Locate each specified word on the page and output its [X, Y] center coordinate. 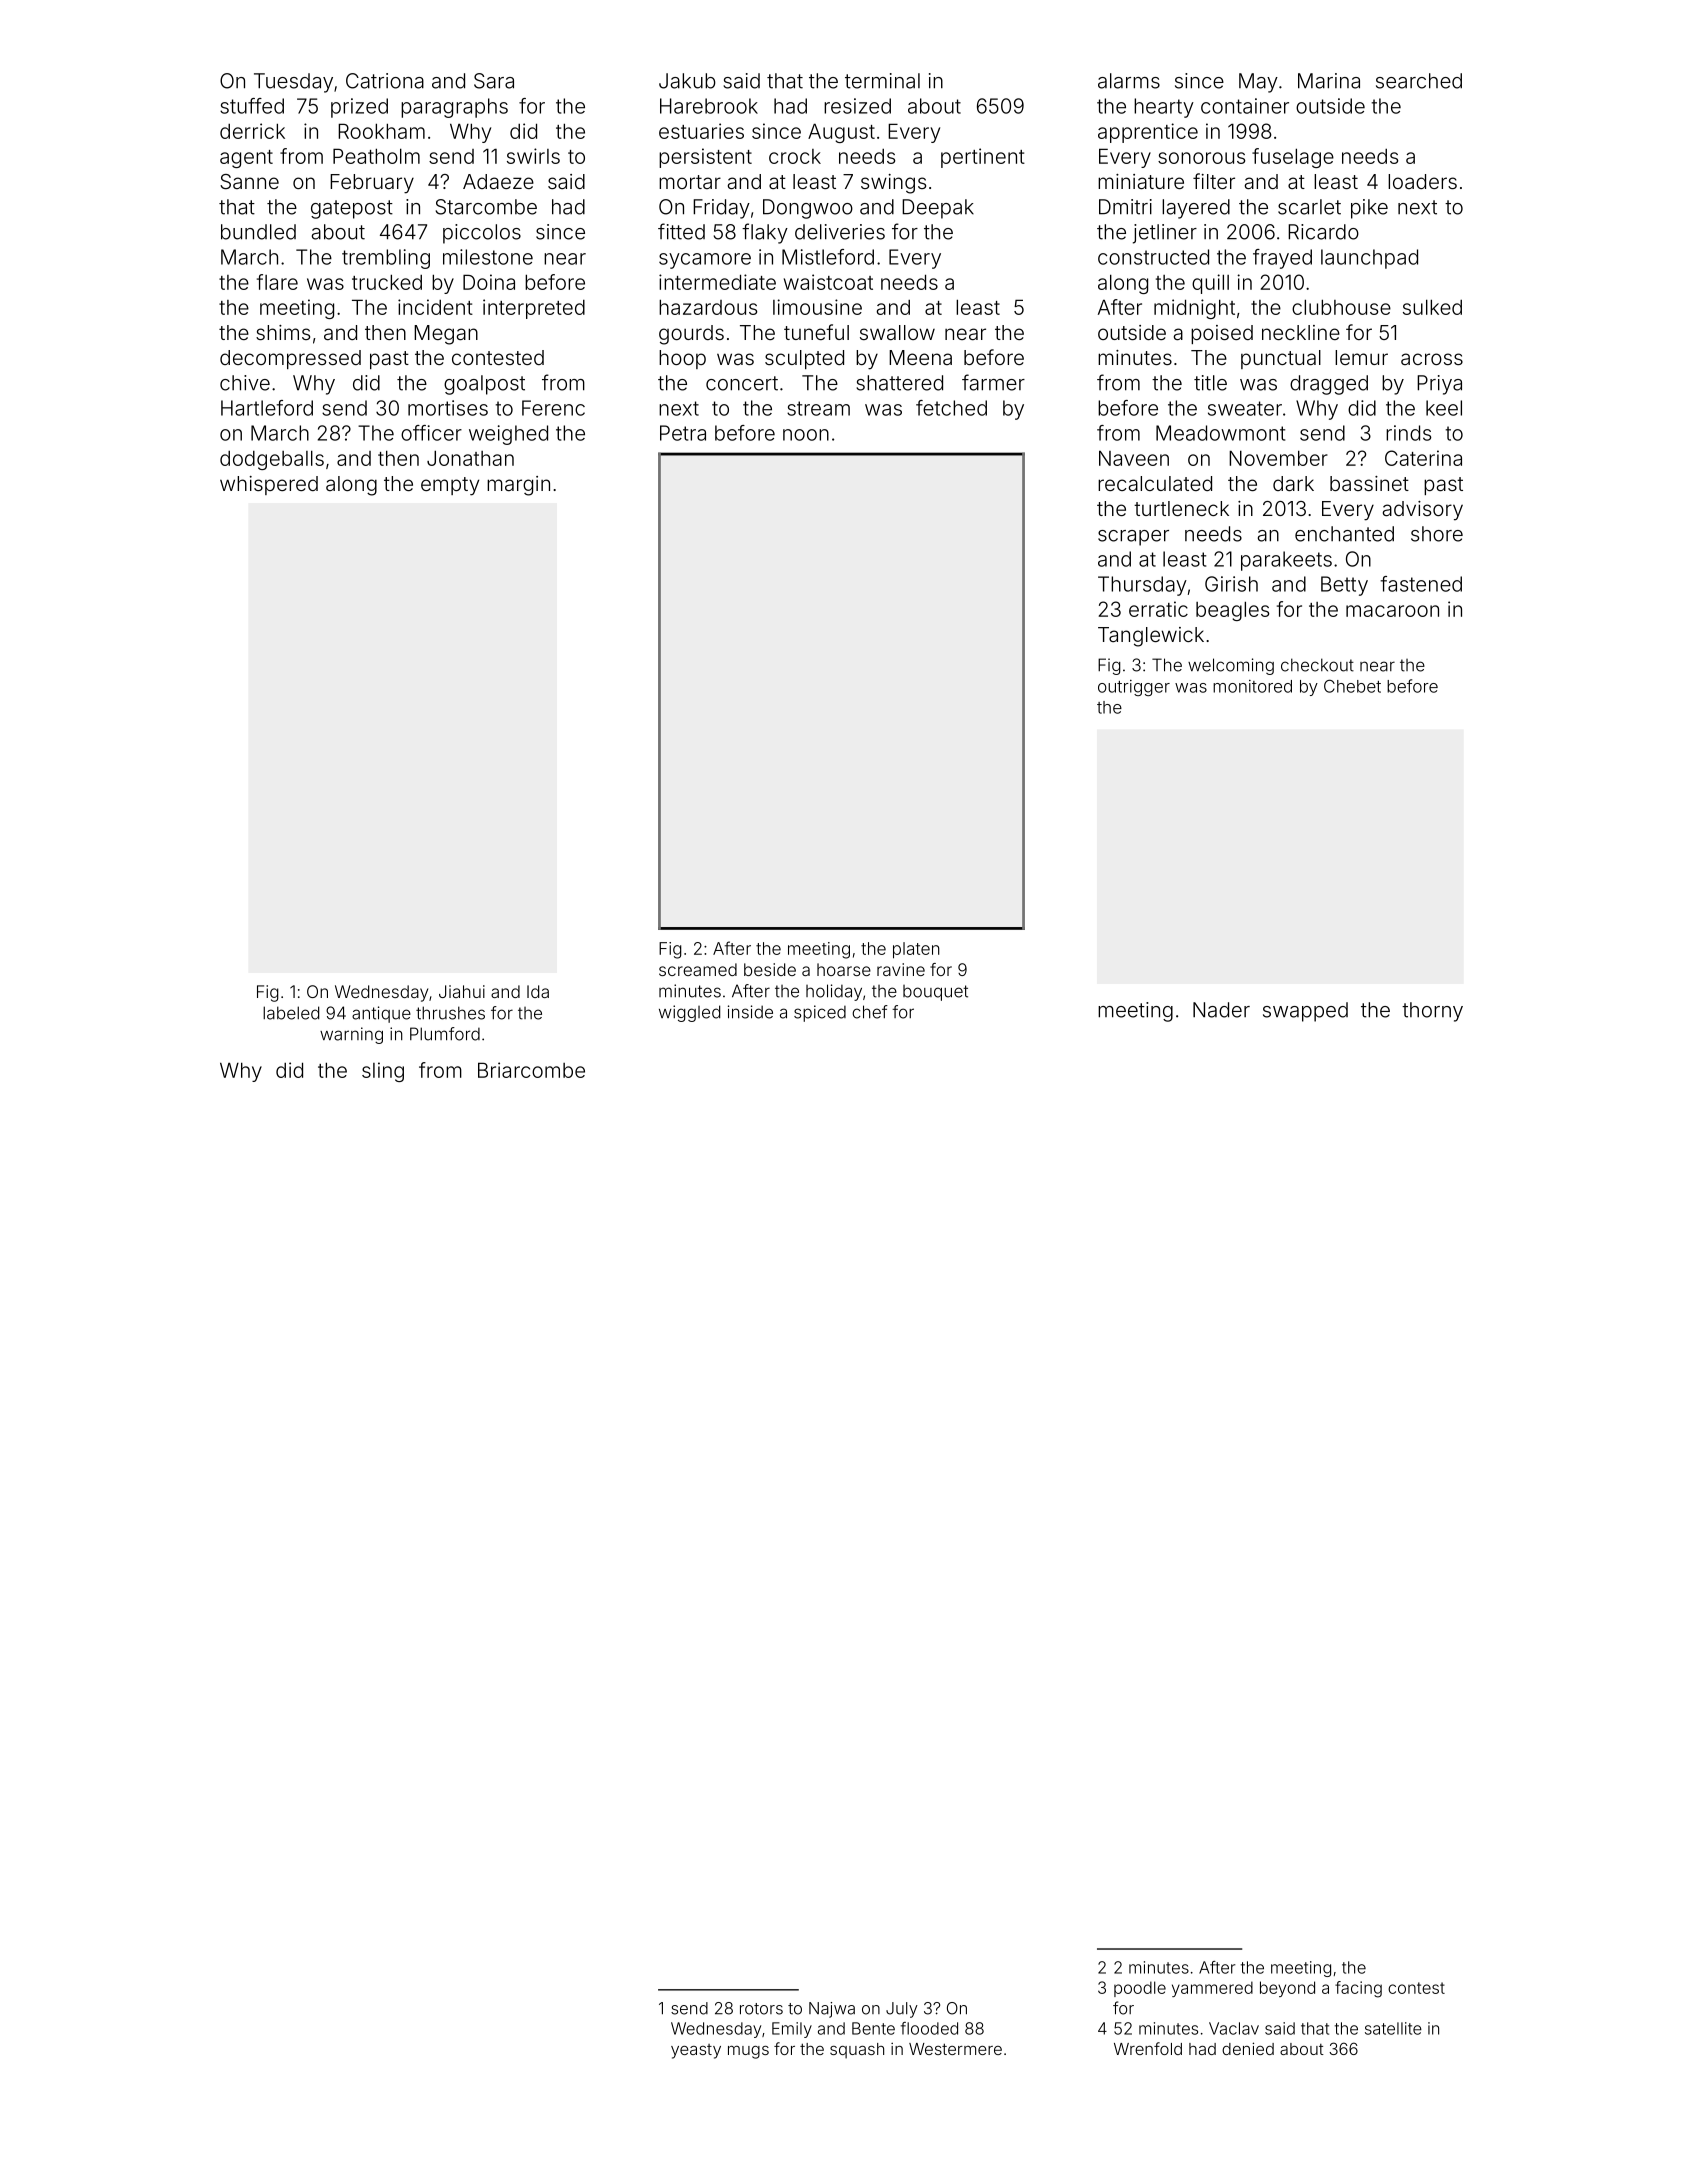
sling [383, 1072]
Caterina [1423, 458]
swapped [1305, 1012]
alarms [1129, 81]
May [1258, 83]
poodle [1140, 1989]
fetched [951, 408]
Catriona [385, 81]
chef [870, 1012]
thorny [1432, 1012]
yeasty [696, 2051]
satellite [1393, 2028]
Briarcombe [531, 1070]
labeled [291, 1013]
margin [518, 486]
